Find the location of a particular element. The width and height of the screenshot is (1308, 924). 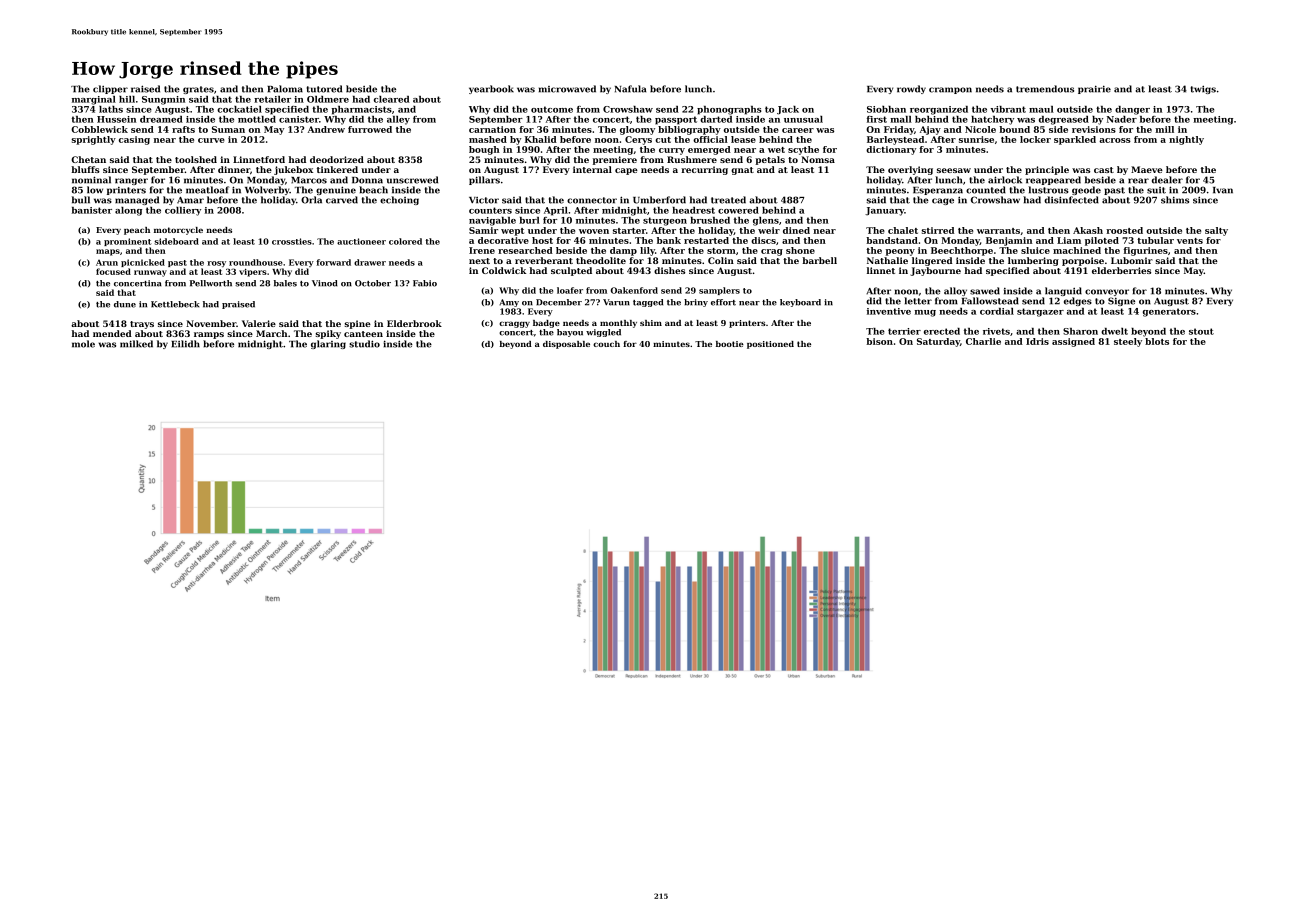

decorative is located at coordinates (503, 240).
